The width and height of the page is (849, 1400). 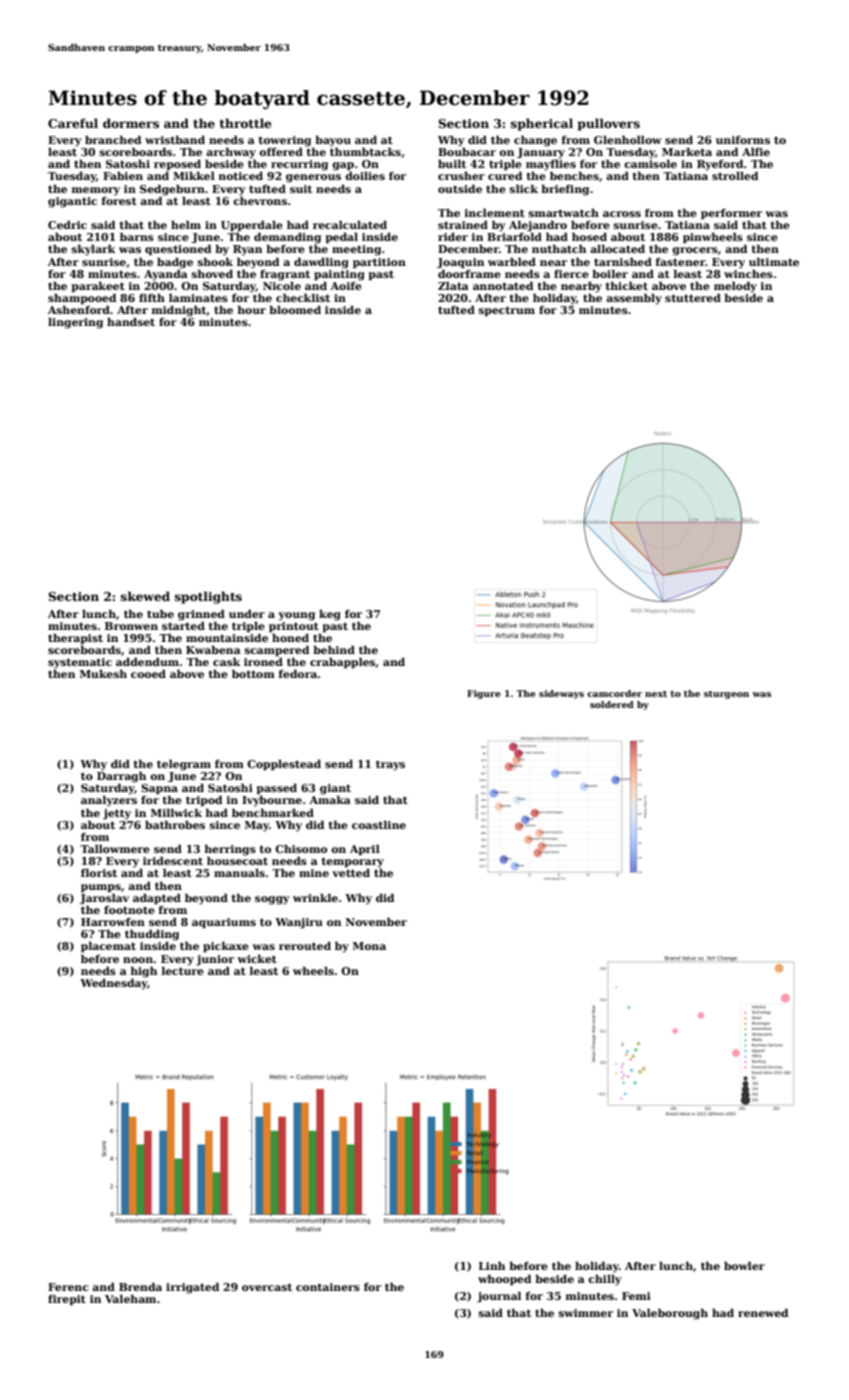 I want to click on irrigated, so click(x=192, y=1288).
